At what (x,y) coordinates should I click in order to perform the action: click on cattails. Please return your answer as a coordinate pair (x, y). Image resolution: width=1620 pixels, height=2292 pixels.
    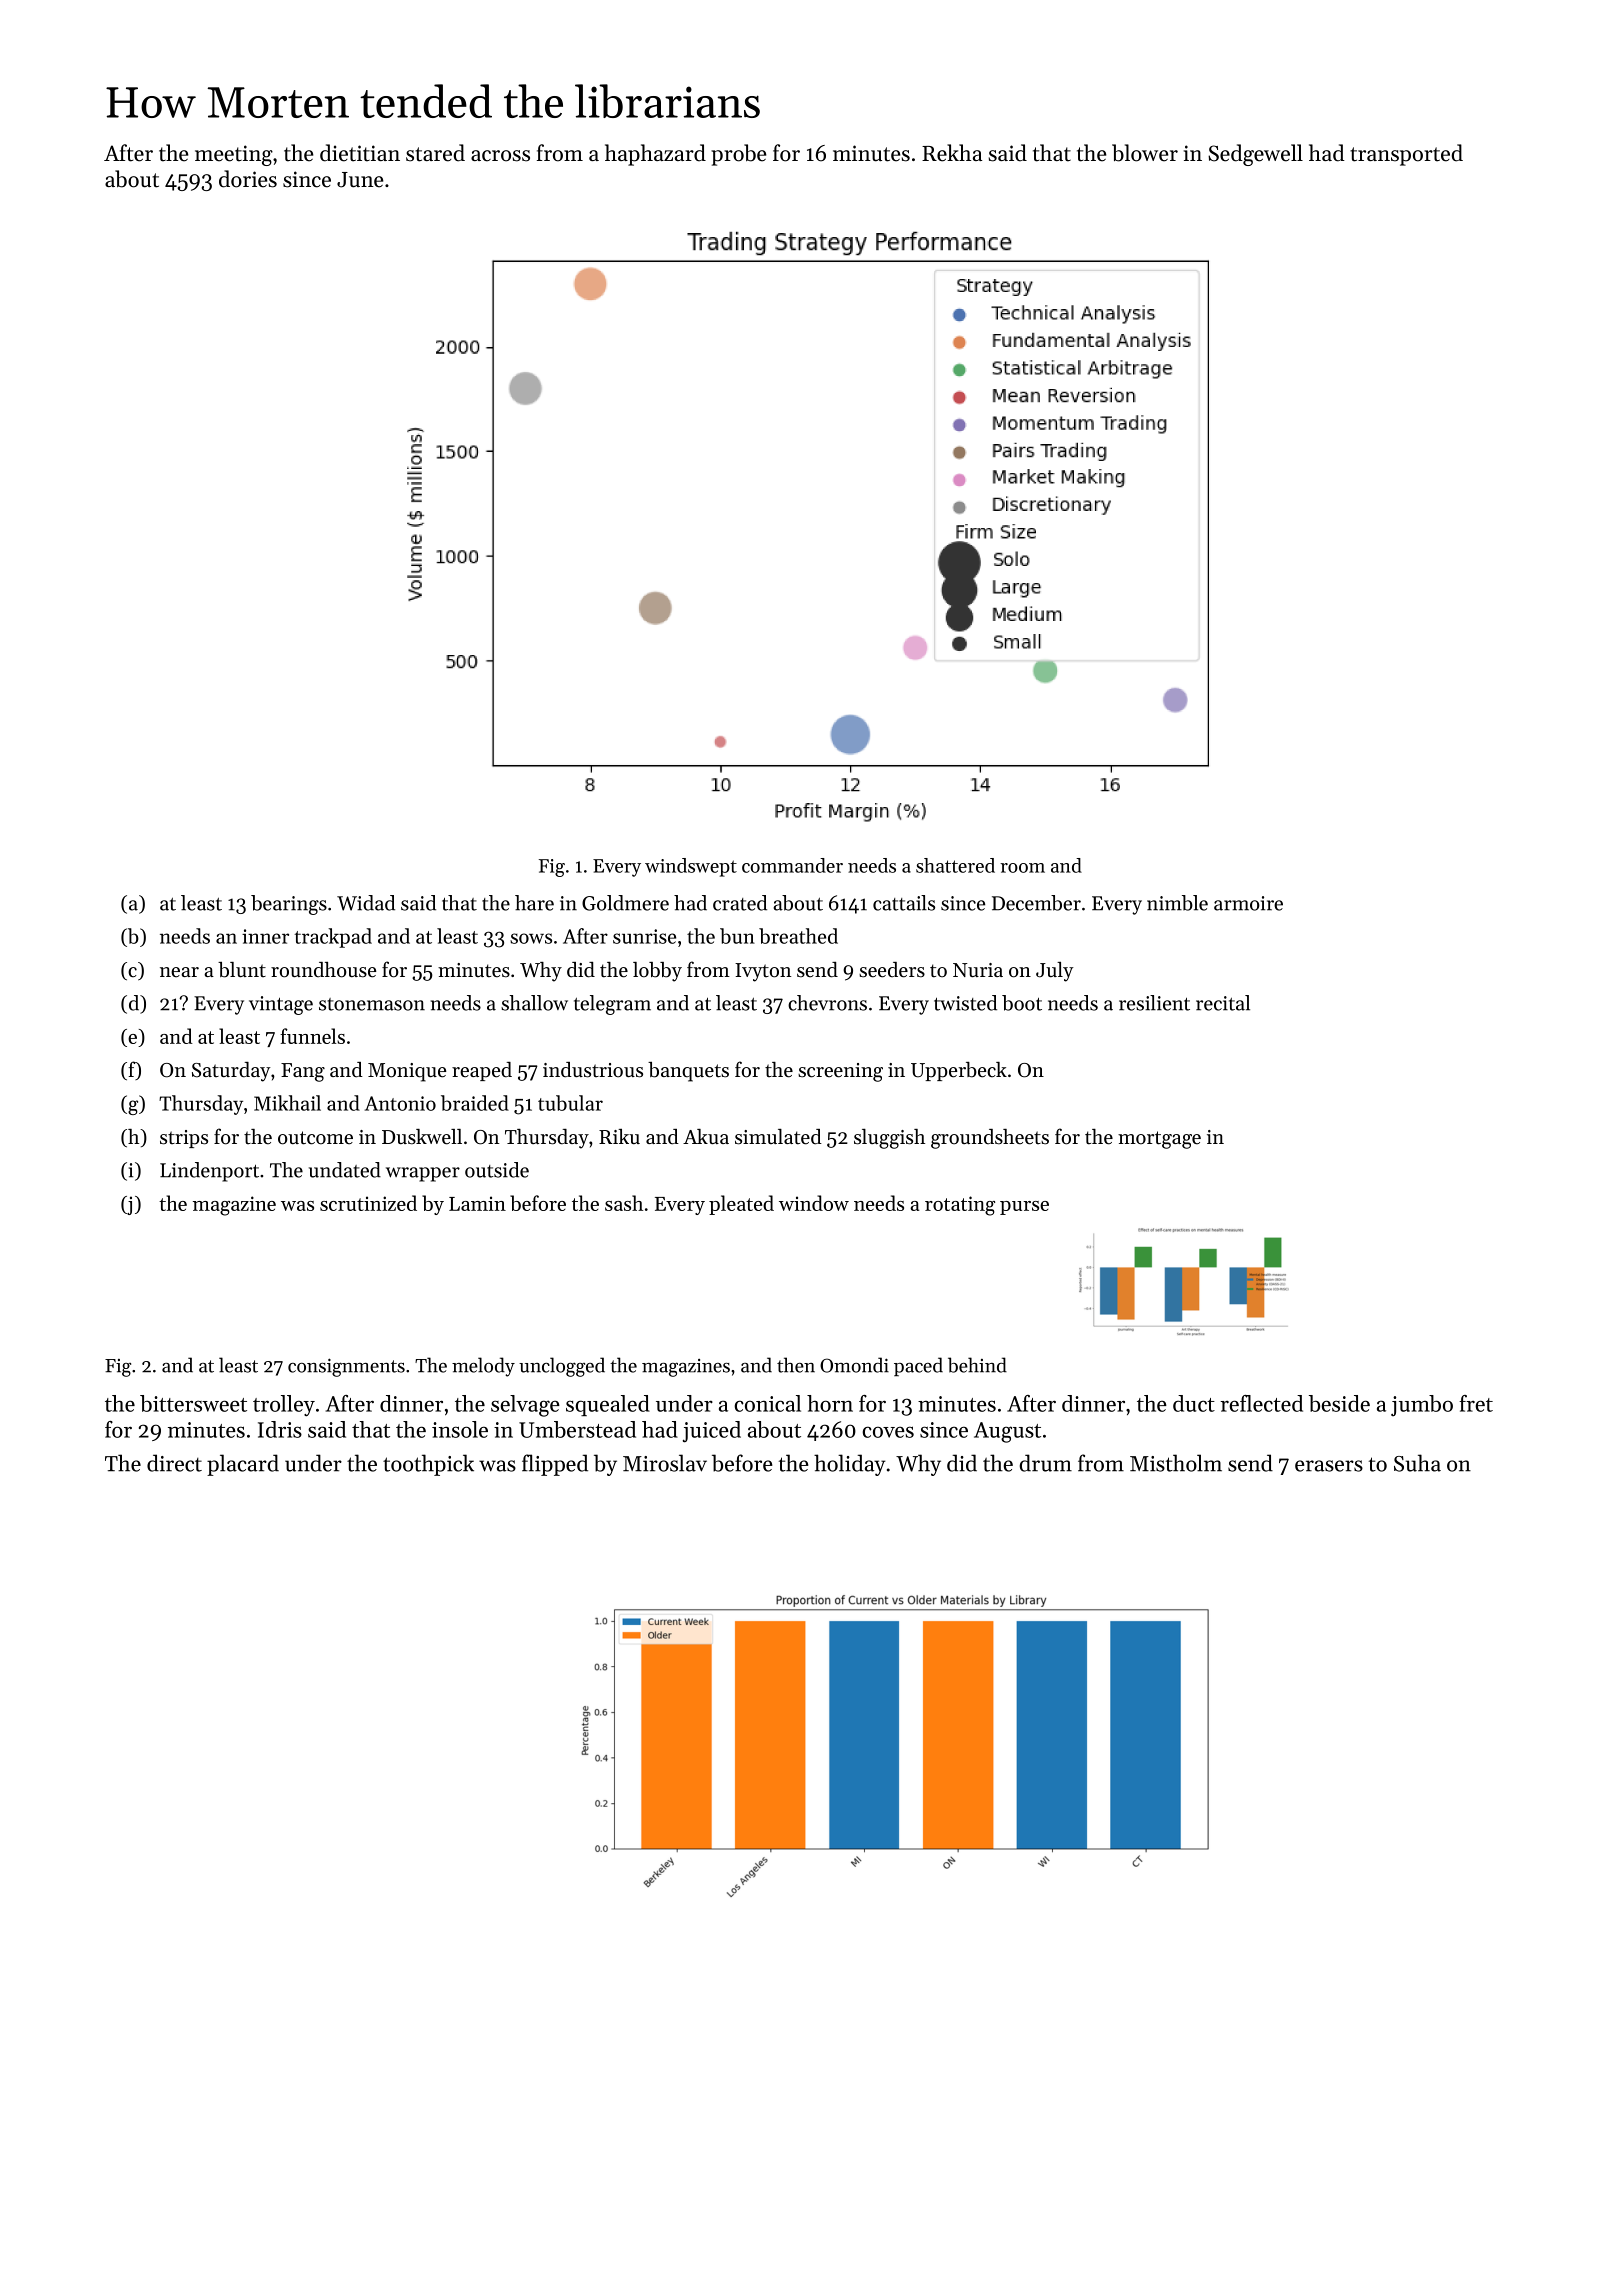
    Looking at the image, I should click on (904, 903).
